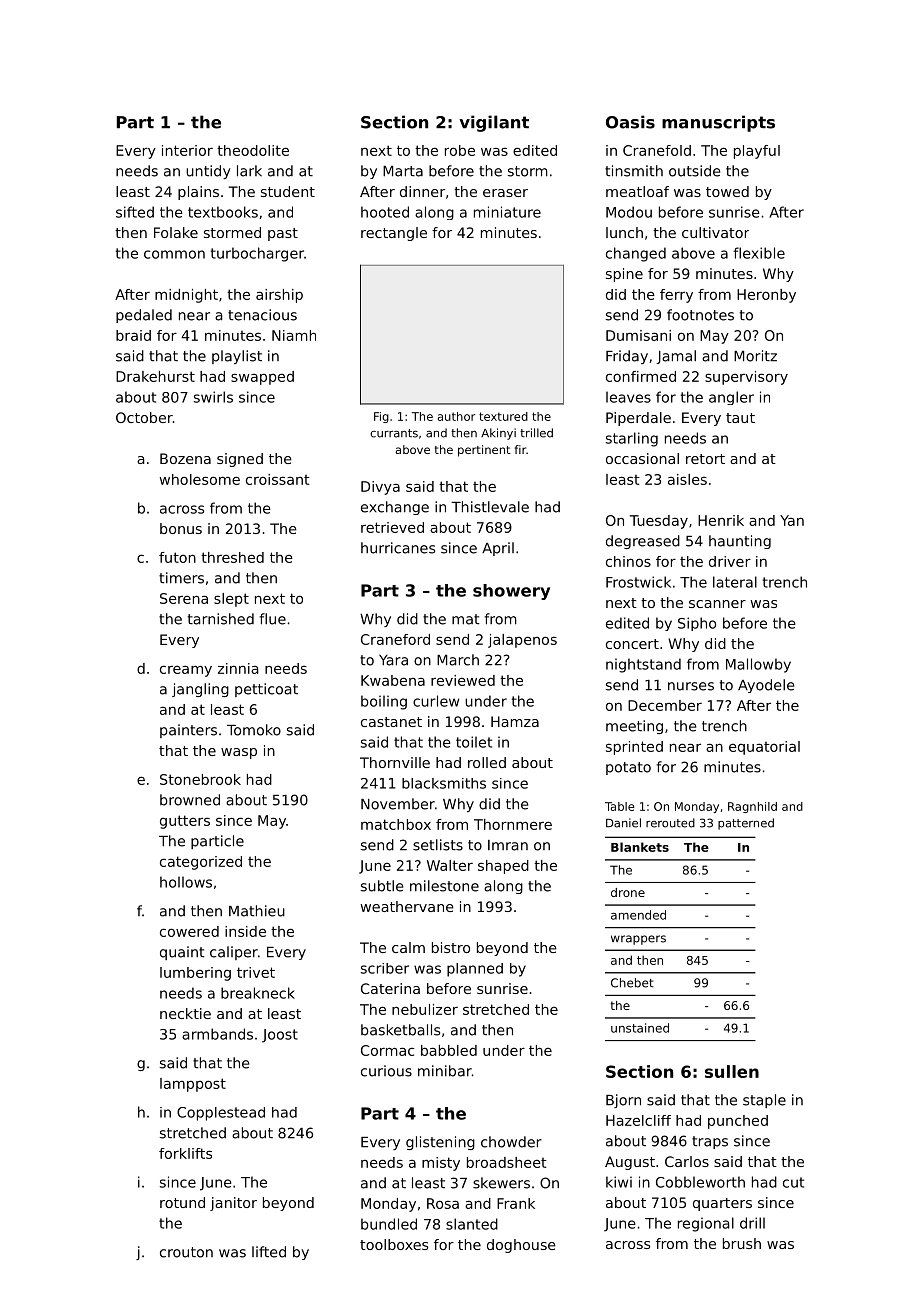 The image size is (924, 1308). I want to click on manuscripts, so click(718, 123).
